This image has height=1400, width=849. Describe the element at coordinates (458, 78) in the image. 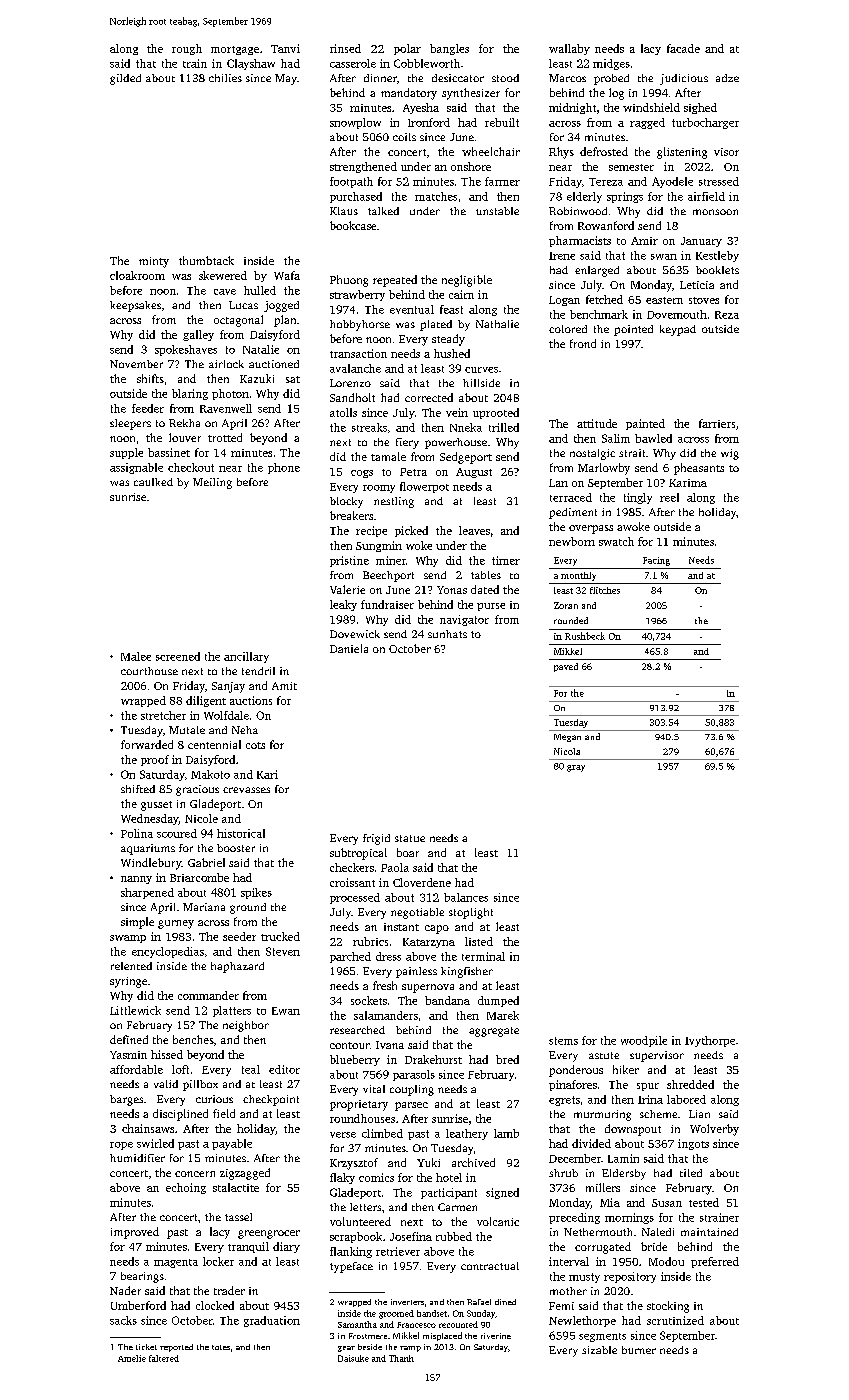

I see `desiccator` at that location.
